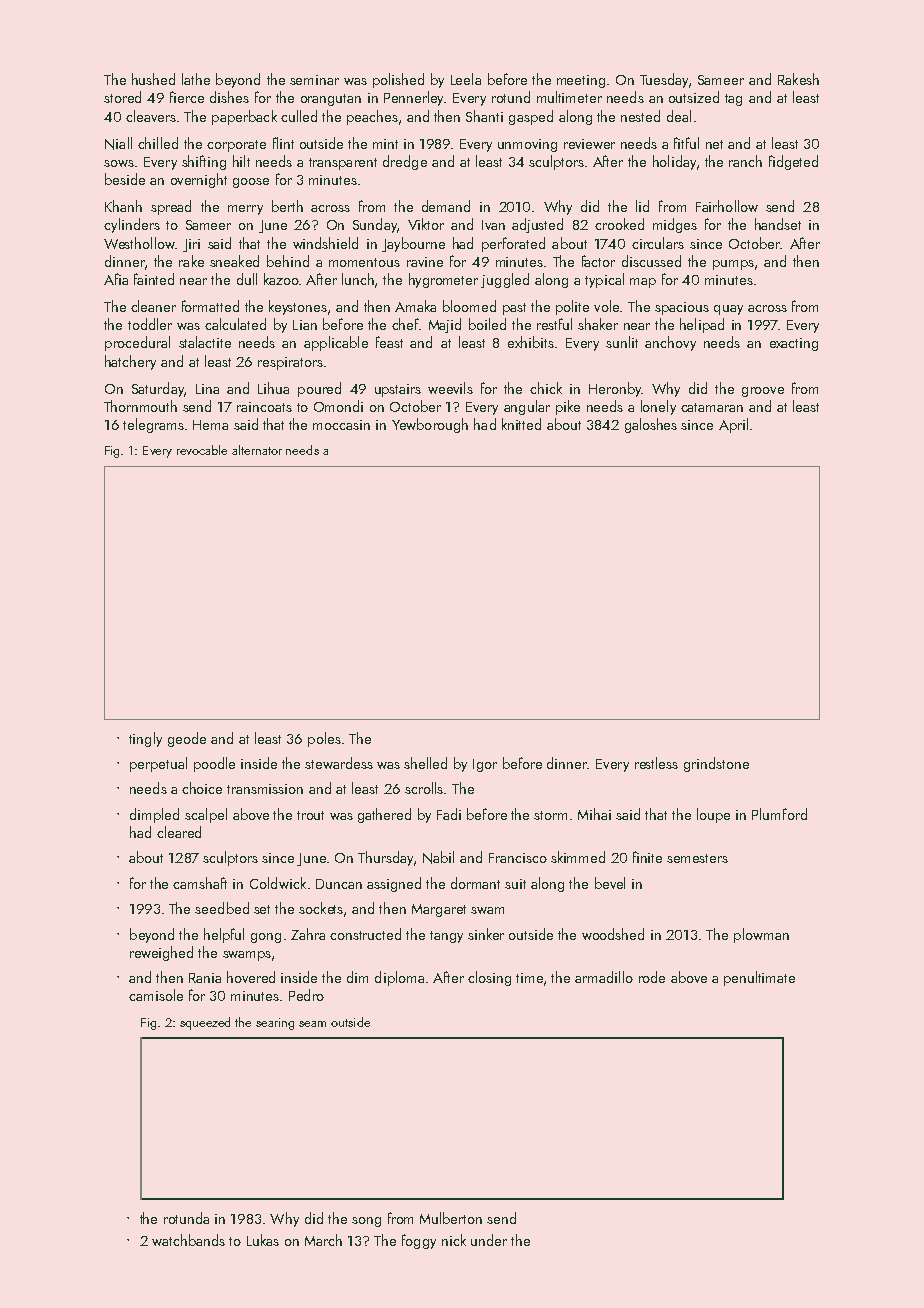 The height and width of the page is (1308, 924). Describe the element at coordinates (419, 1241) in the page. I see `foggy` at that location.
